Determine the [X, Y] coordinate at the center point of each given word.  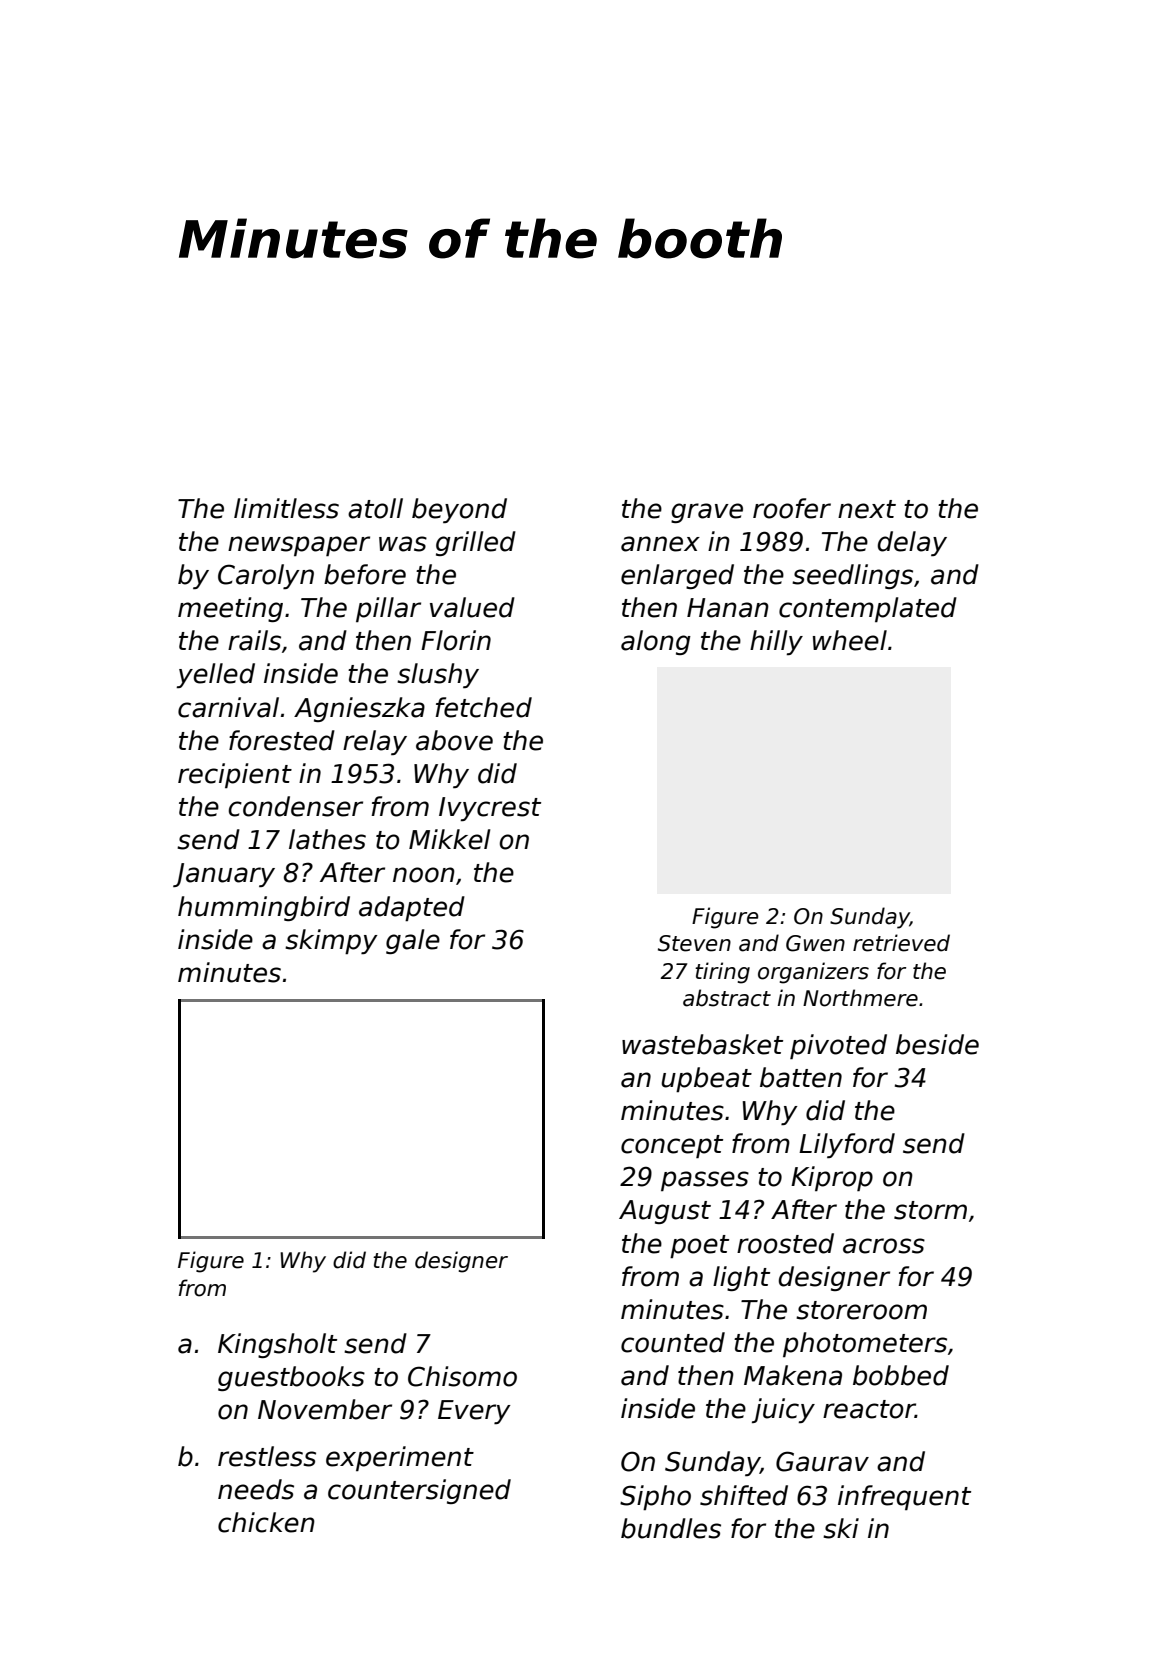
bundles [671, 1528]
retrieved [901, 943]
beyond [459, 510]
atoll [375, 508]
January [224, 875]
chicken [266, 1522]
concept [672, 1146]
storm [930, 1210]
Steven [694, 943]
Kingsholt [277, 1345]
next [867, 509]
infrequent [904, 1497]
